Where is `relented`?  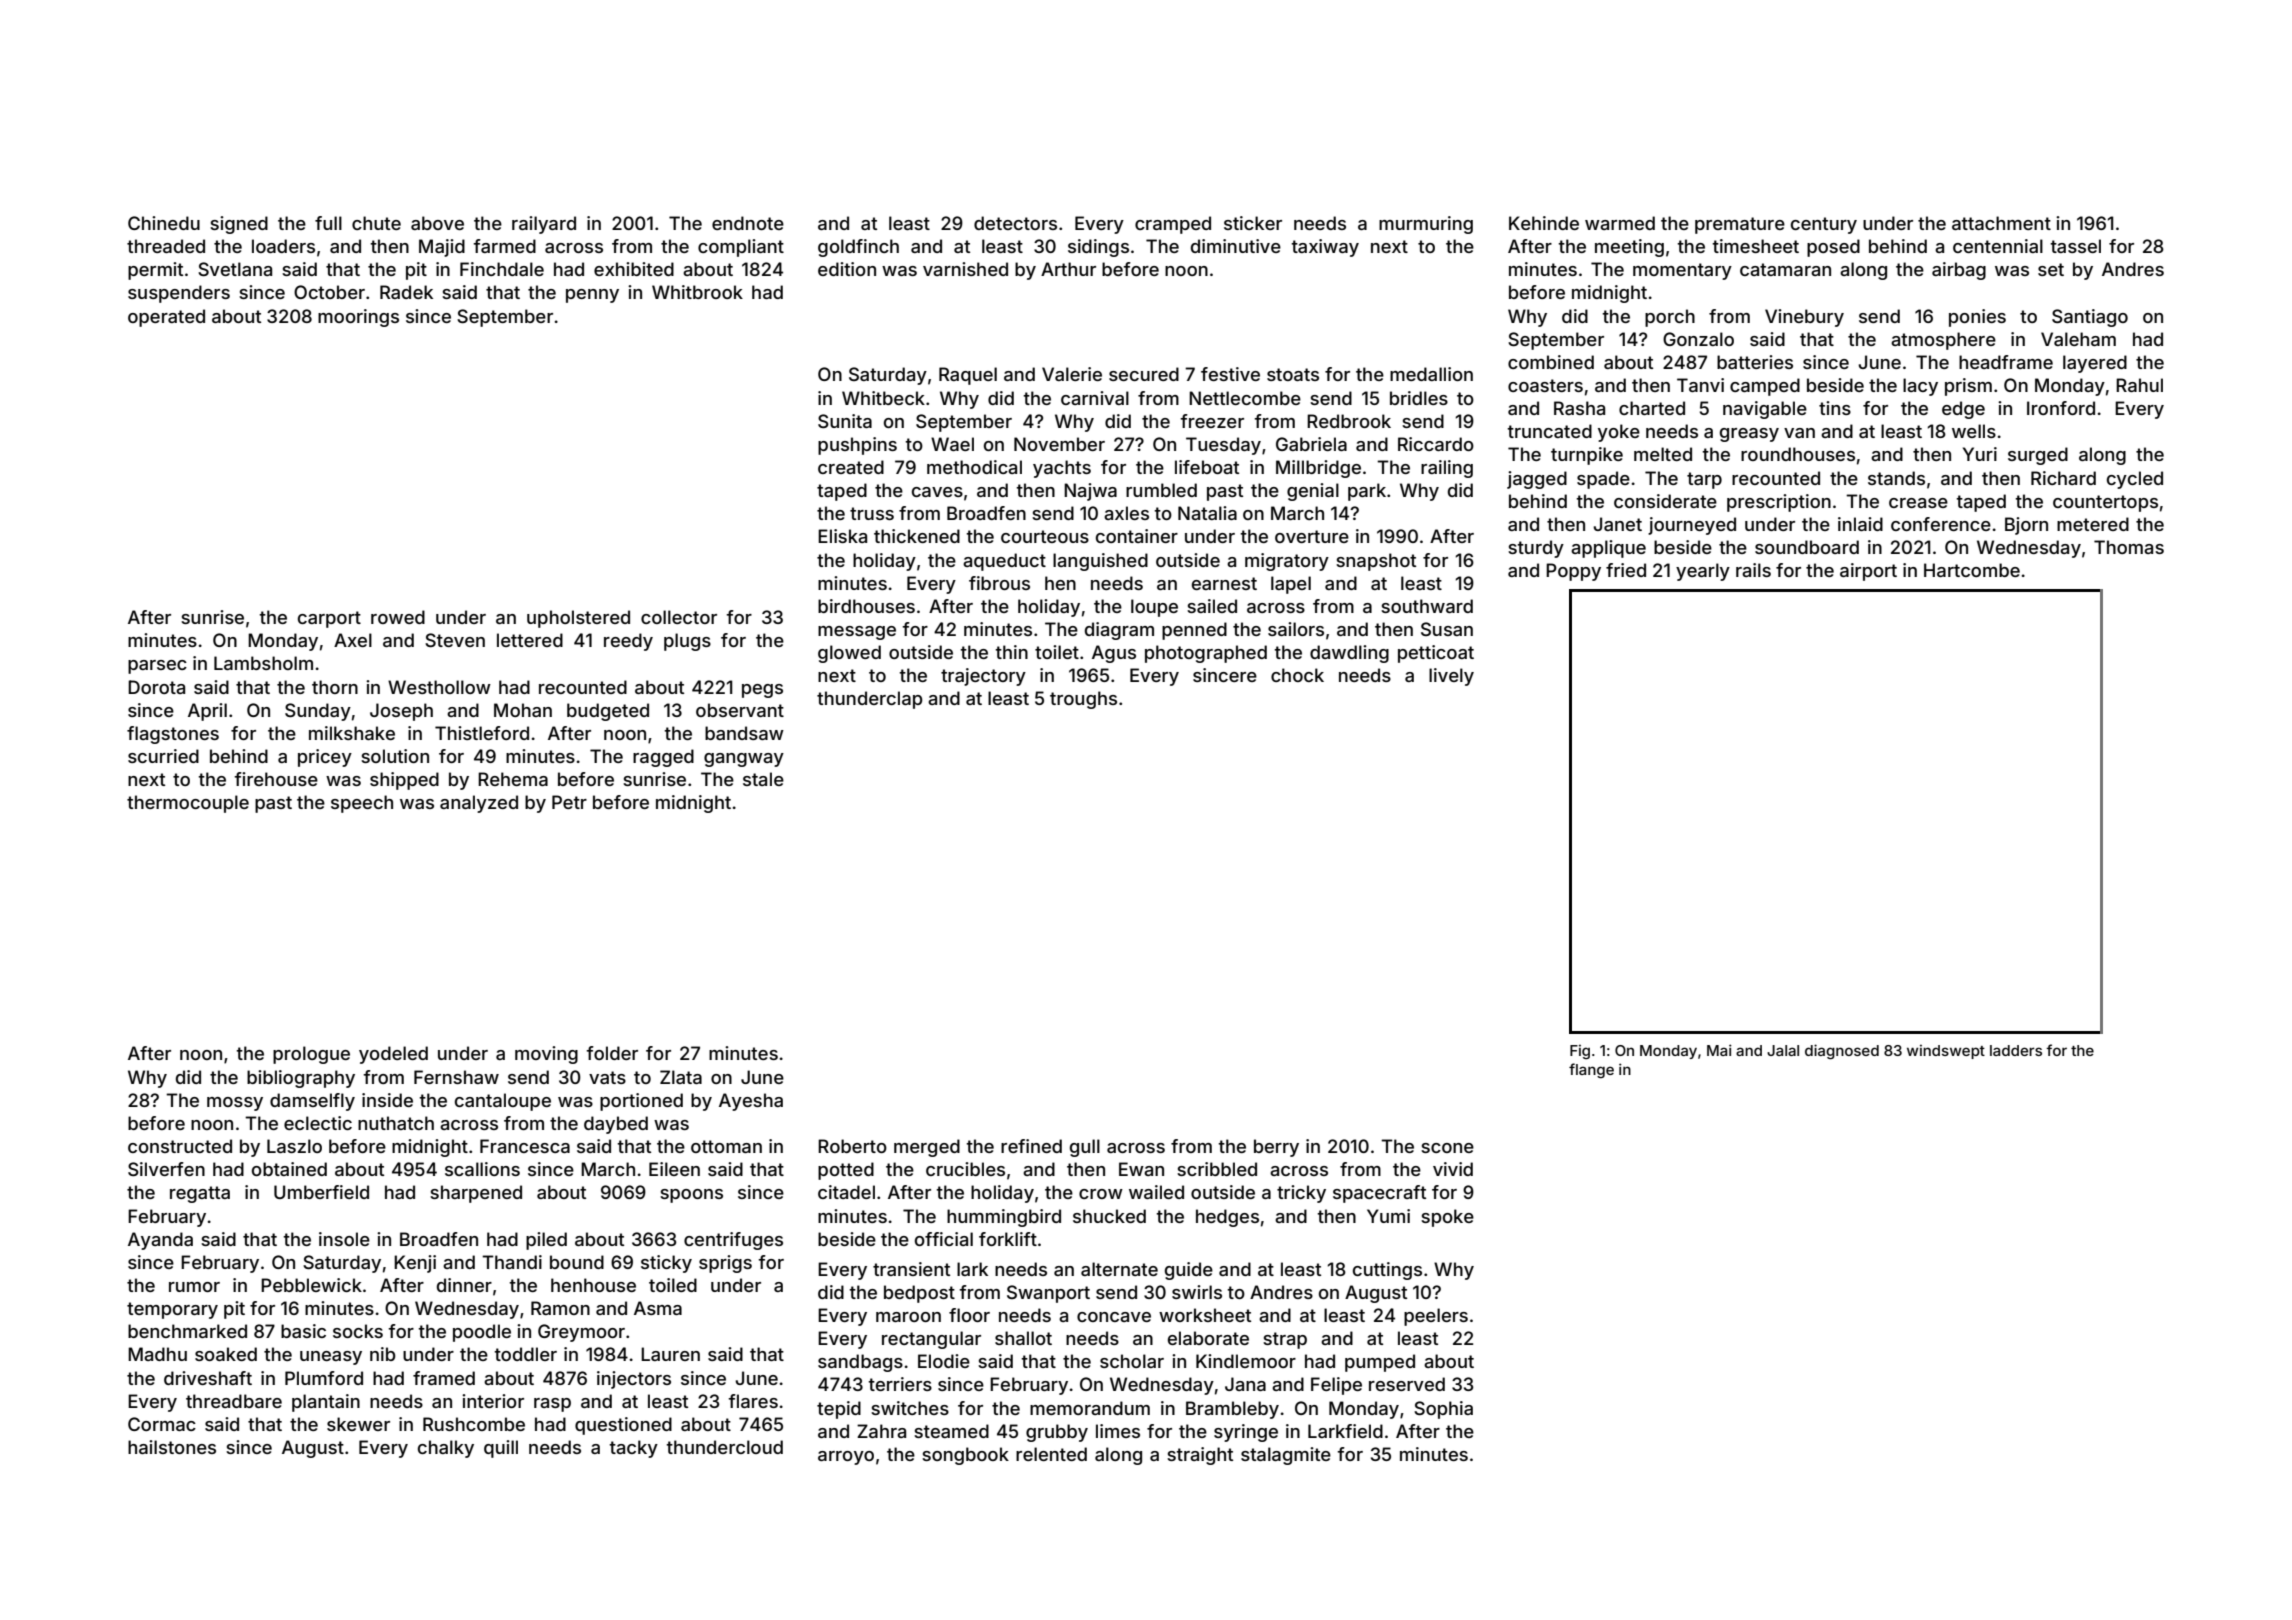
relented is located at coordinates (1051, 1454).
